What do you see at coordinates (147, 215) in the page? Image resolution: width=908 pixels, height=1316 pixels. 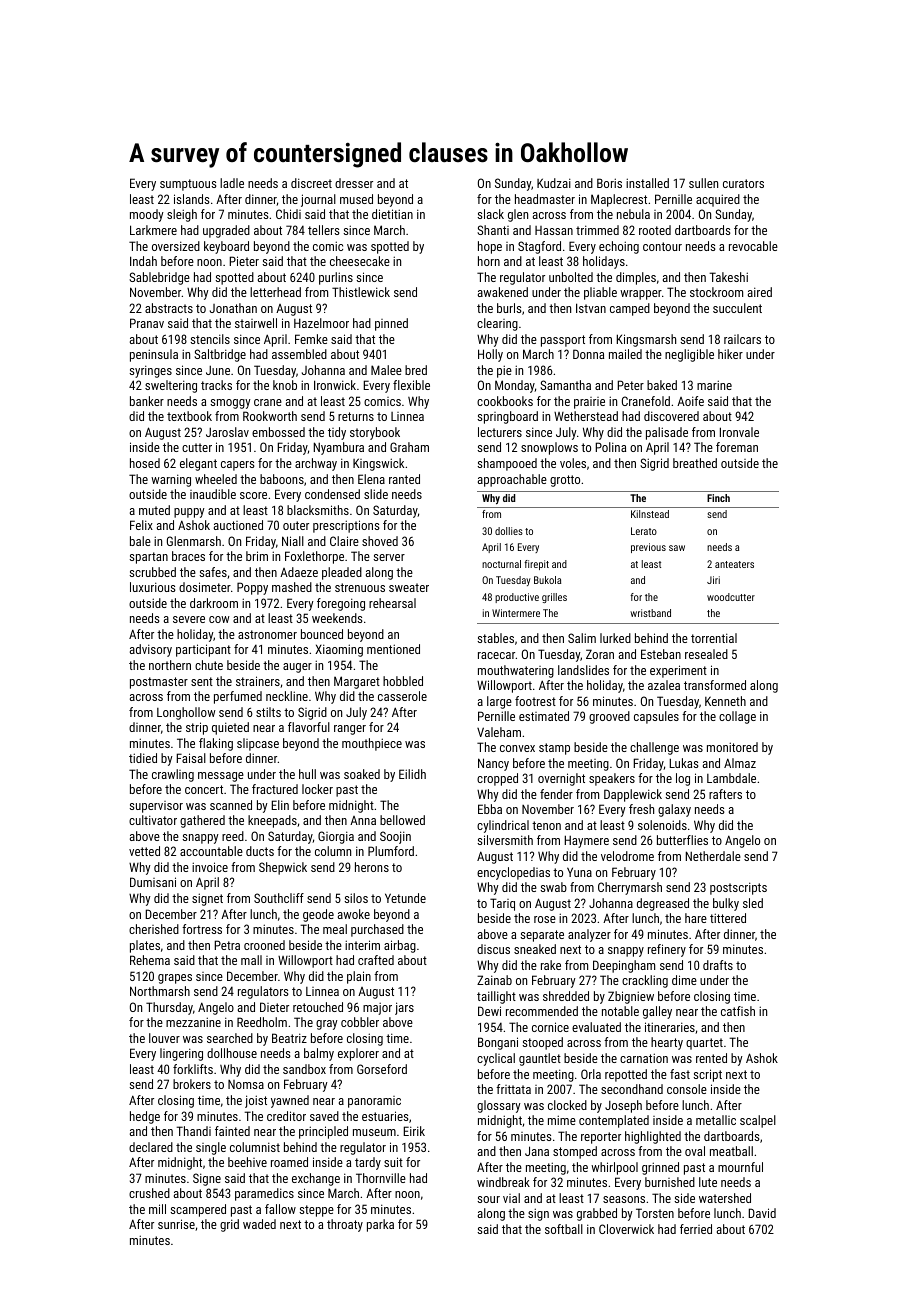 I see `moody` at bounding box center [147, 215].
